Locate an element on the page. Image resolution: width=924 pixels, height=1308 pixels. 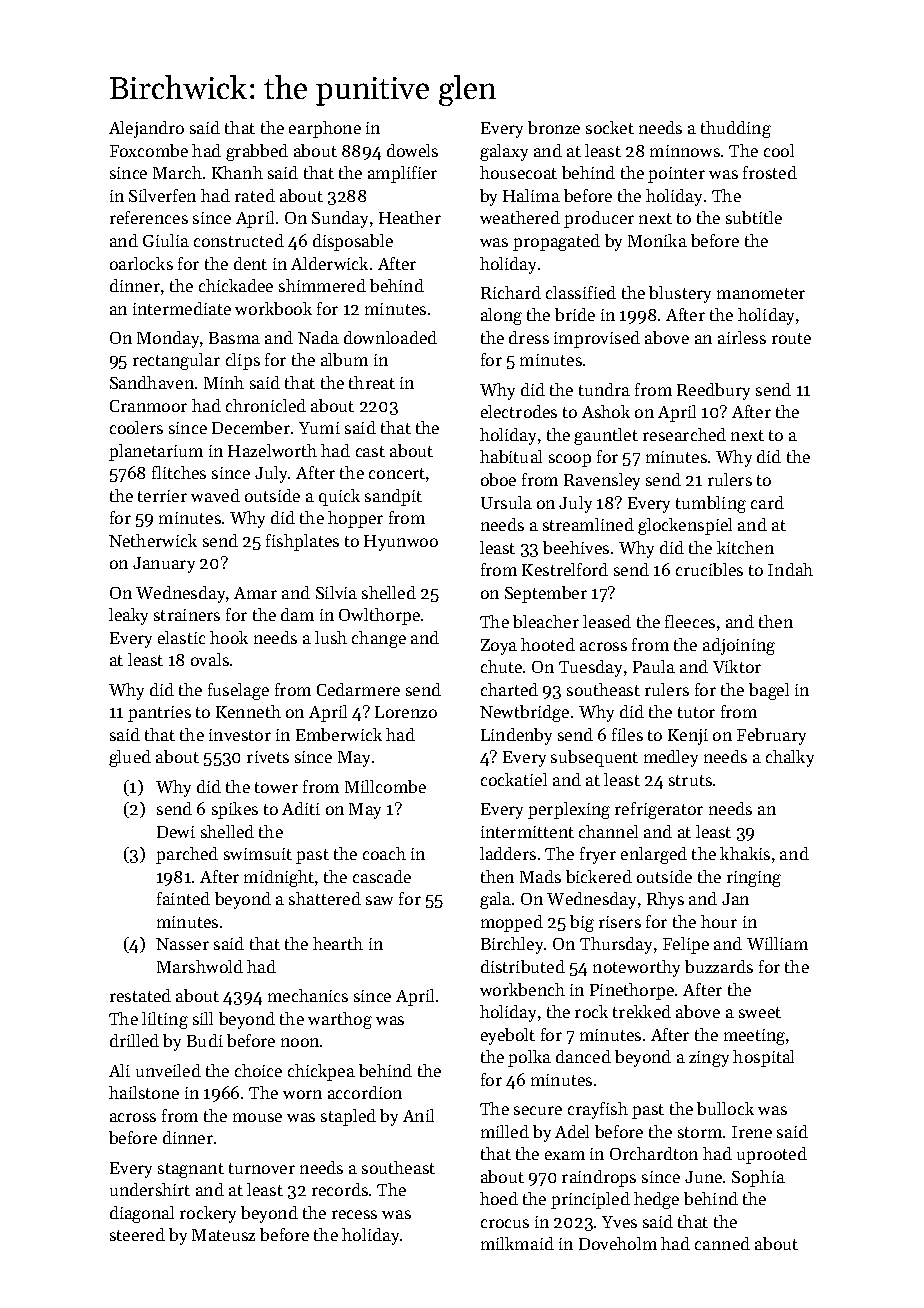
crayfish is located at coordinates (598, 1110).
